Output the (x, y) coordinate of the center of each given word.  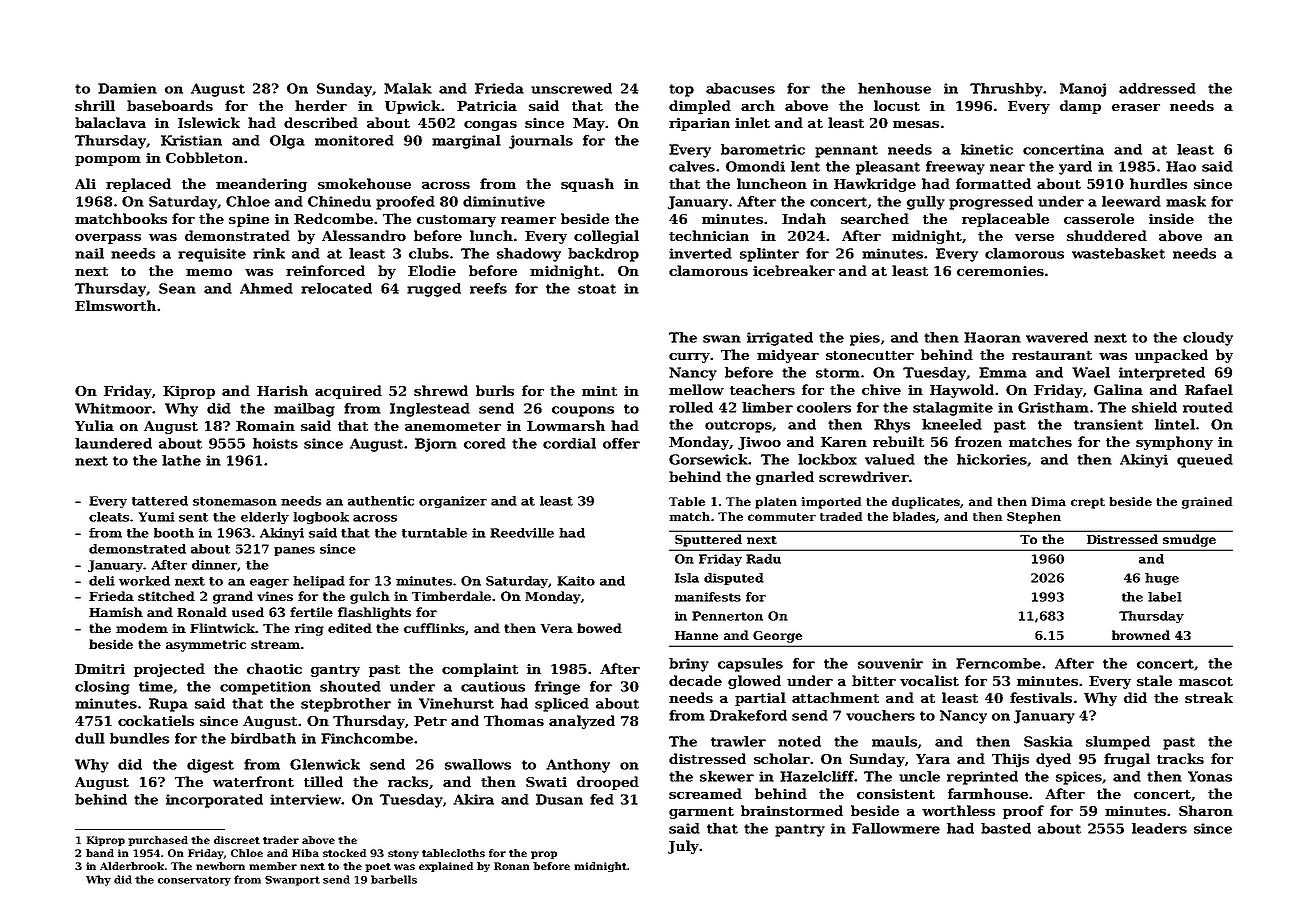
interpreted (1162, 374)
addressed (1157, 88)
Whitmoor (113, 408)
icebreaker (794, 270)
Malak (408, 88)
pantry (800, 830)
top (681, 90)
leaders (1159, 828)
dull (90, 738)
